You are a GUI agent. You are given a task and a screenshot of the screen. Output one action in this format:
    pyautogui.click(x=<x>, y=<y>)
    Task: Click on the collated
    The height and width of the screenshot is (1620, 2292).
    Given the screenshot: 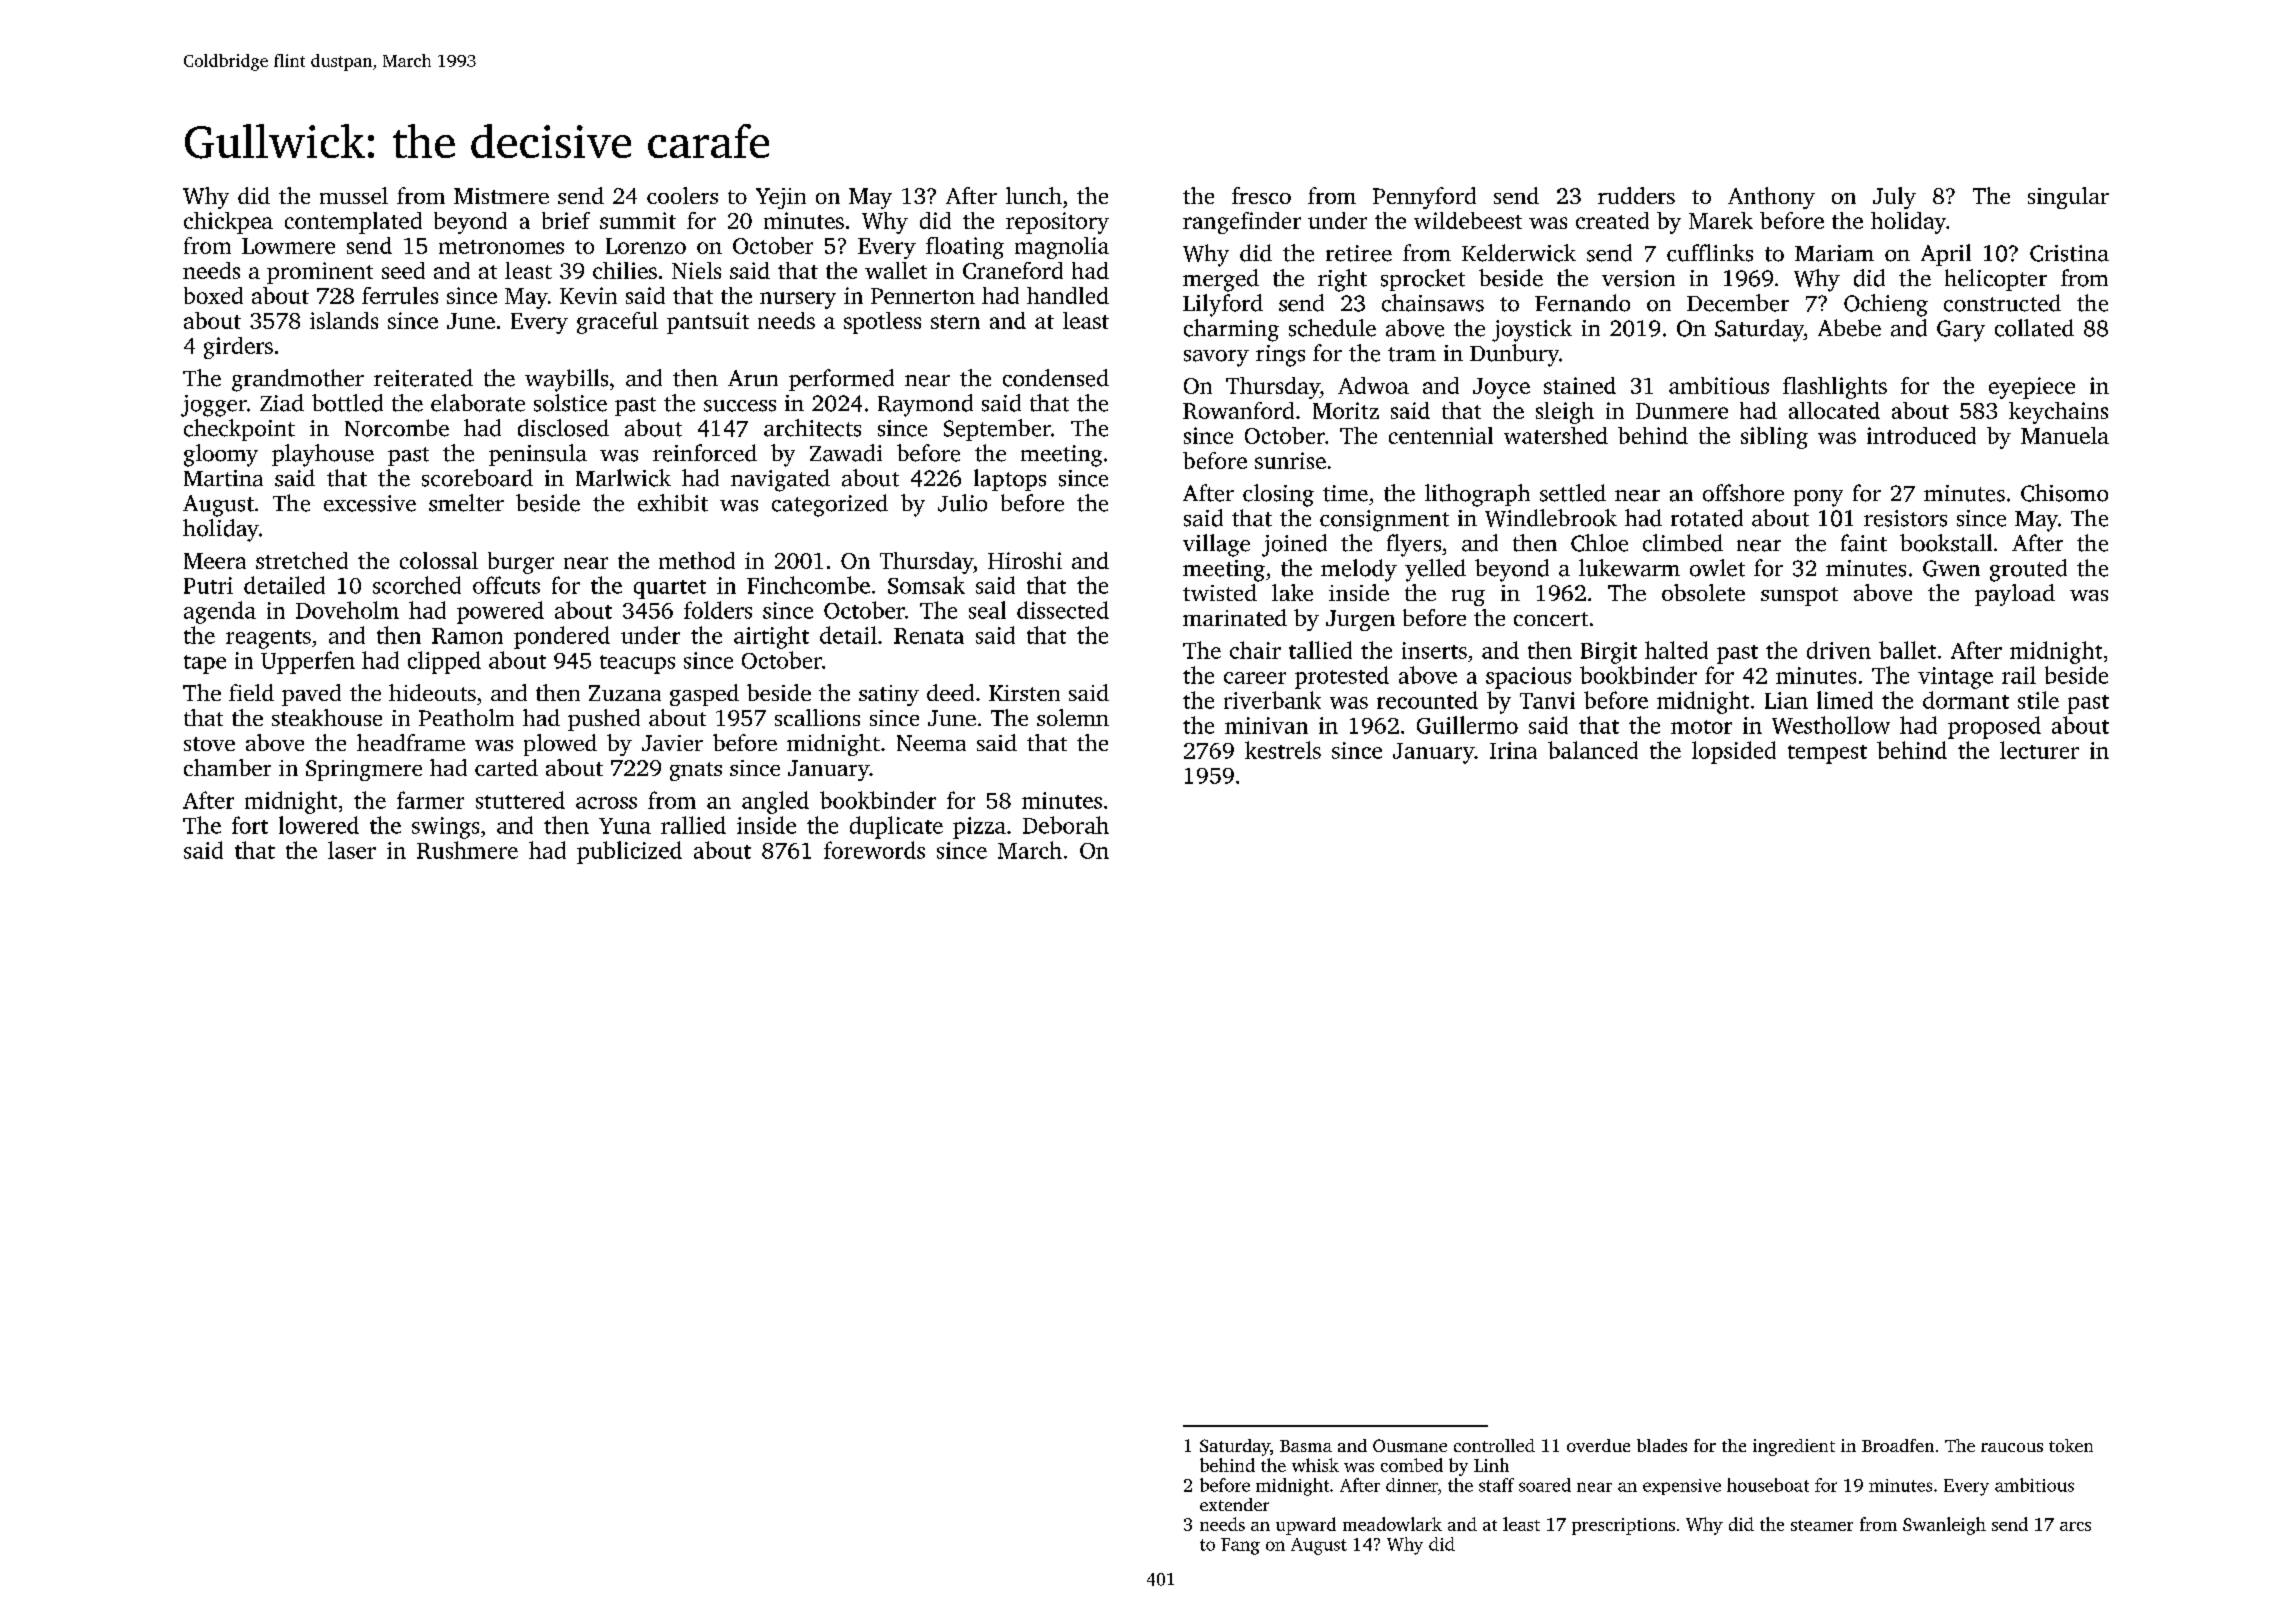 What is the action you would take?
    pyautogui.click(x=2034, y=328)
